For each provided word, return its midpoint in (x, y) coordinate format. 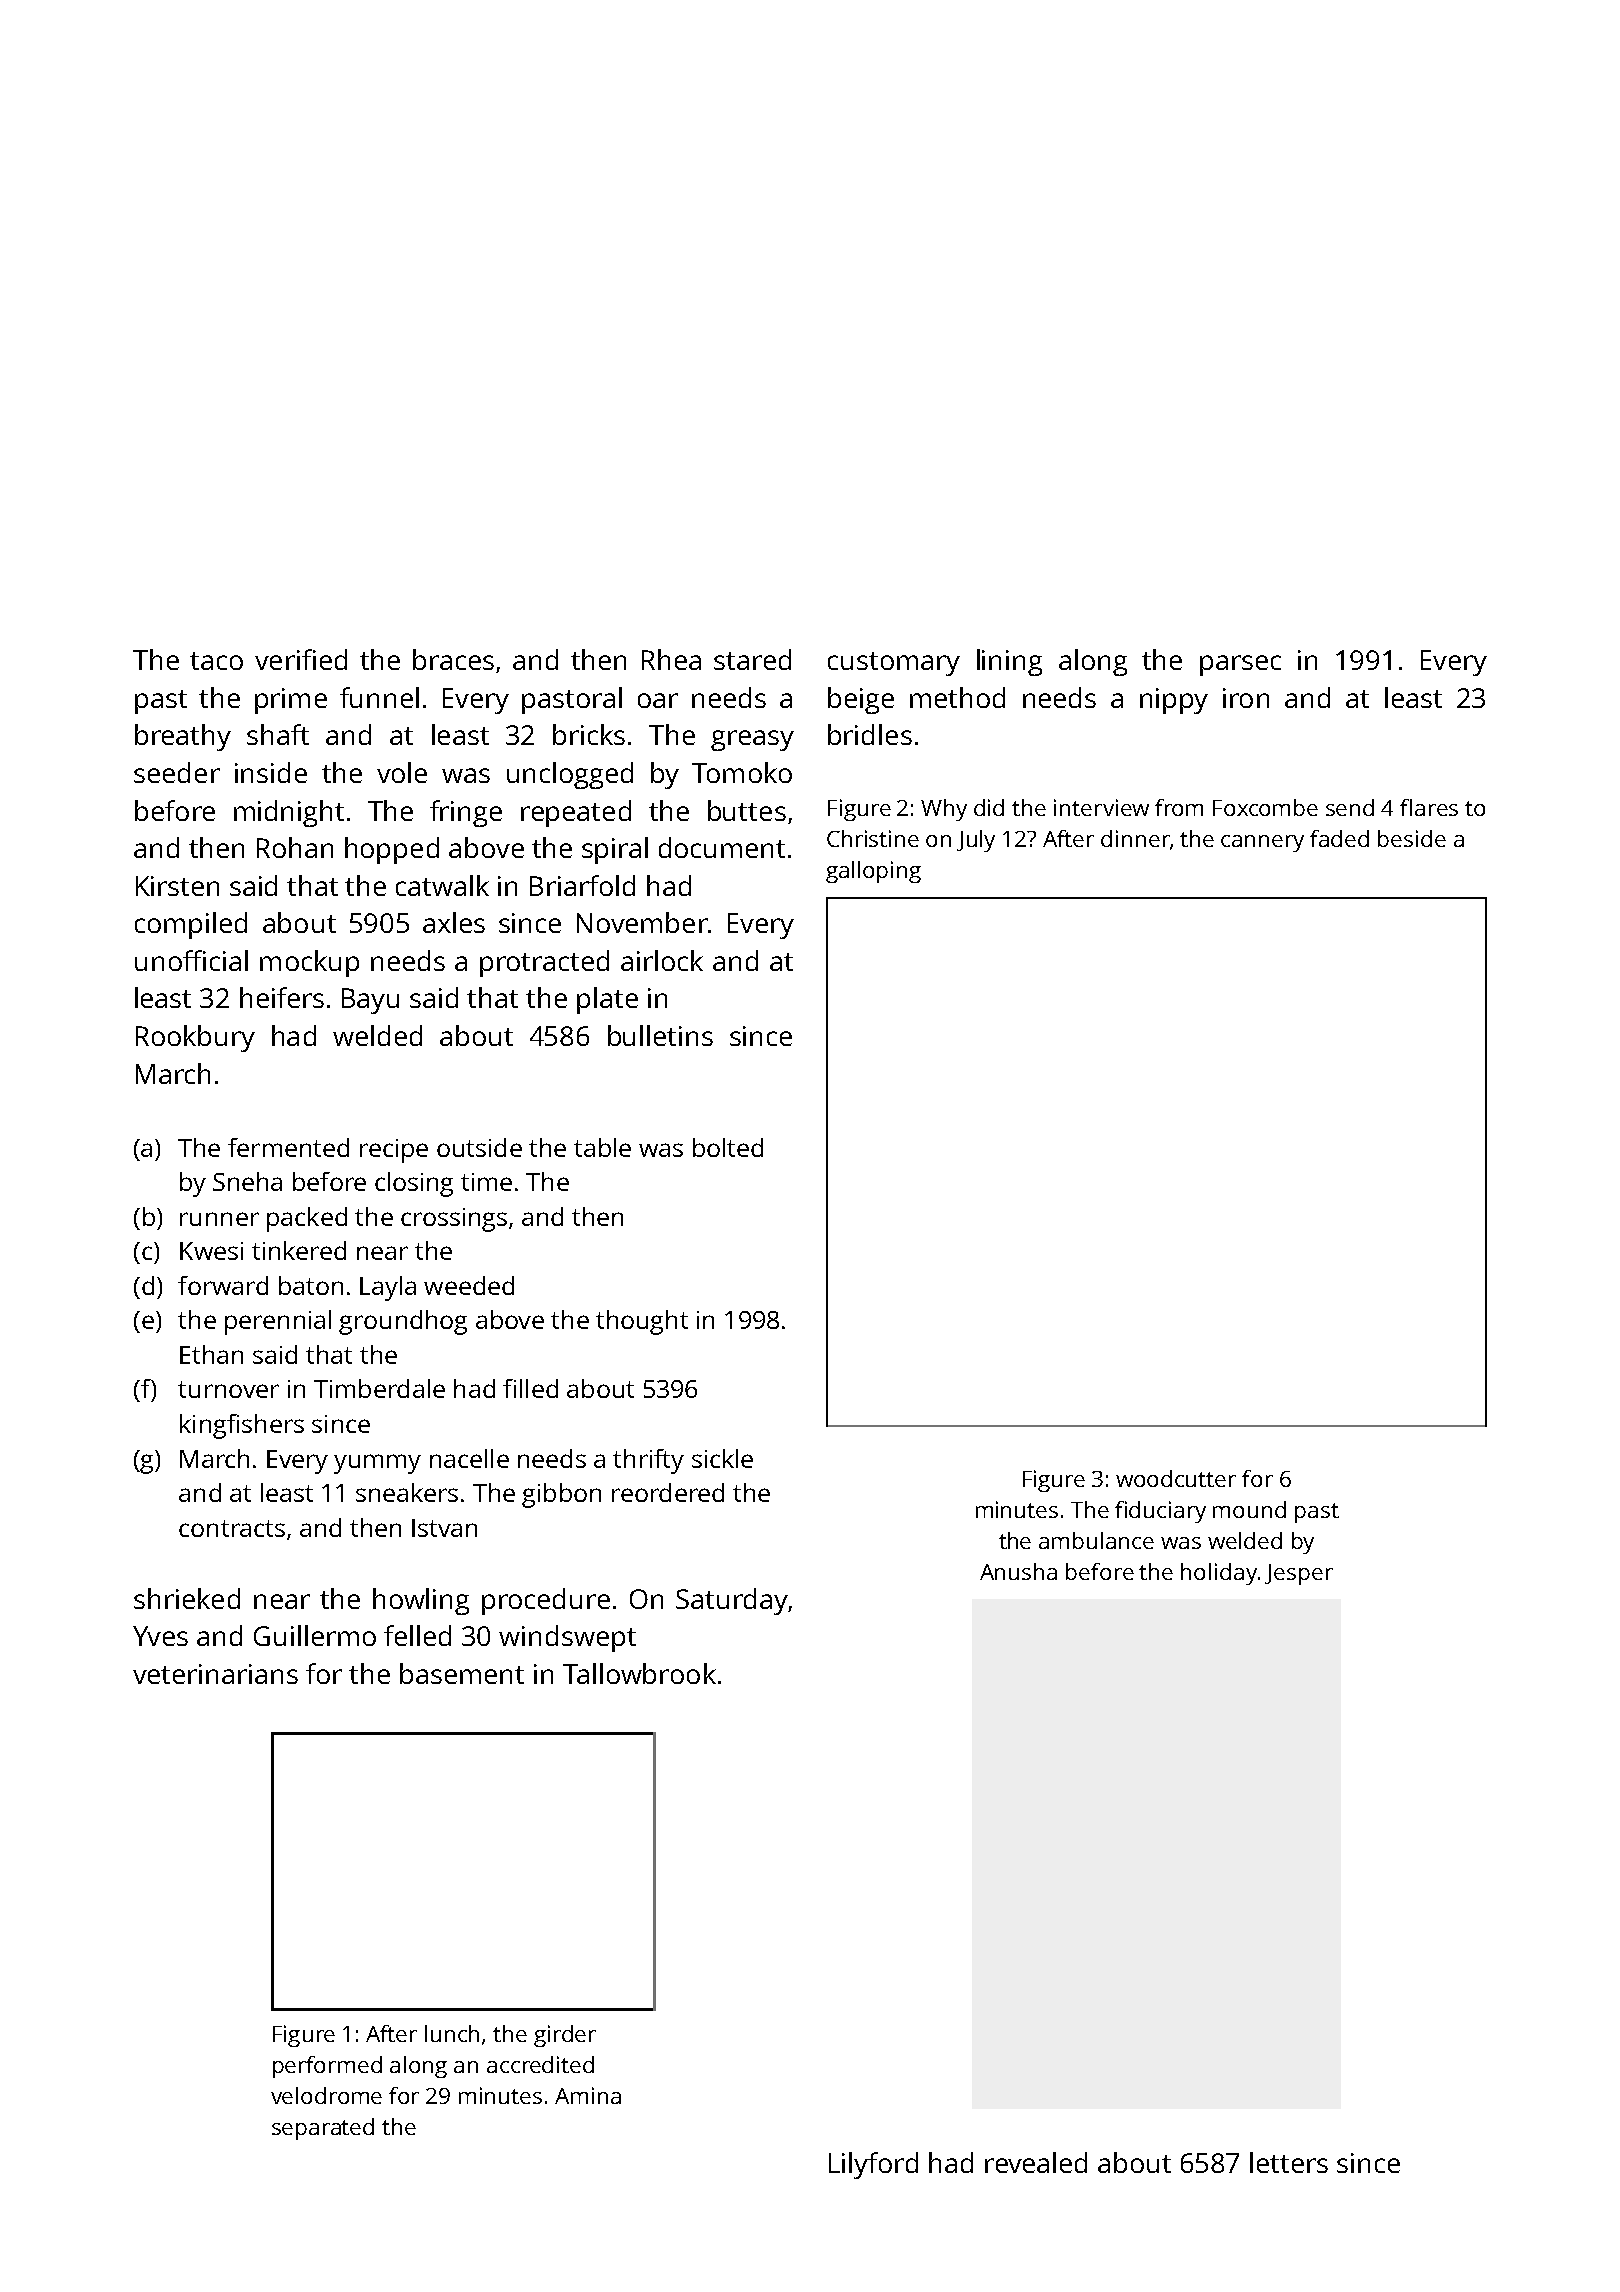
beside (1412, 838)
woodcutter (1176, 1478)
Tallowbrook (639, 1673)
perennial (278, 1322)
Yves (160, 1636)
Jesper (1299, 1574)
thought (642, 1322)
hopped (392, 850)
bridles (870, 734)
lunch (452, 2033)
